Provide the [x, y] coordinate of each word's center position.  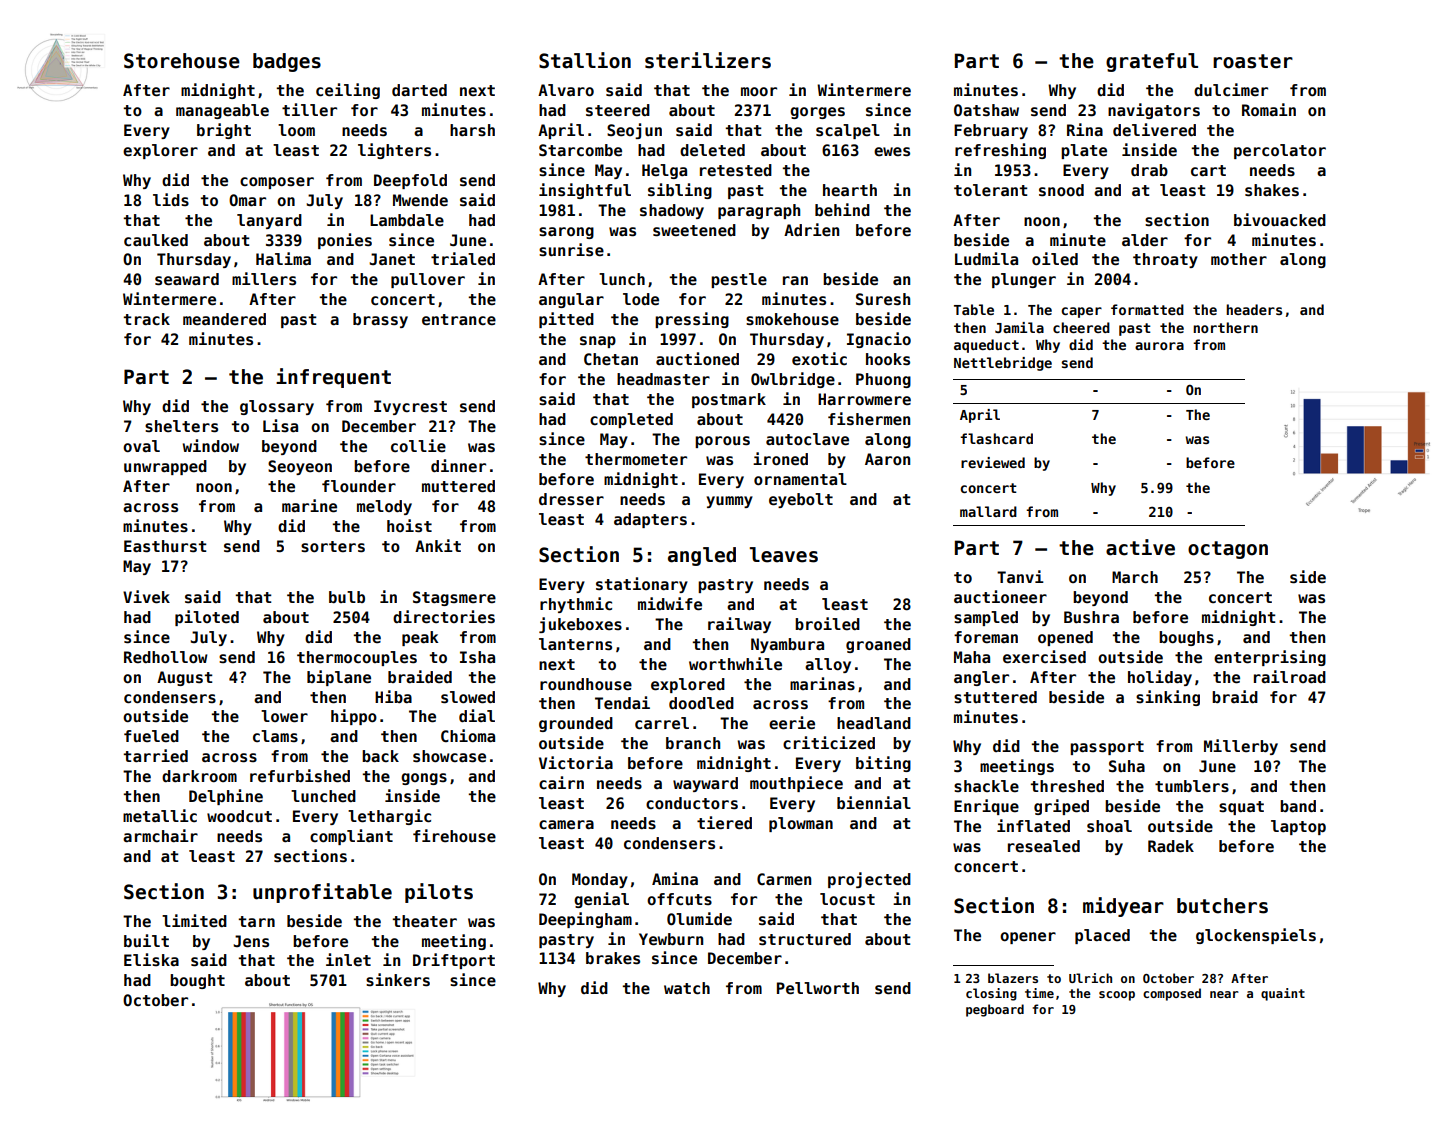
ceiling [348, 91]
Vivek [146, 597]
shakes [1272, 190]
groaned [878, 645]
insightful [585, 191]
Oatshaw [986, 110]
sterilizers [708, 60]
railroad [1290, 676]
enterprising [1270, 658]
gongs [424, 779]
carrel [662, 723]
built [146, 940]
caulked [156, 240]
